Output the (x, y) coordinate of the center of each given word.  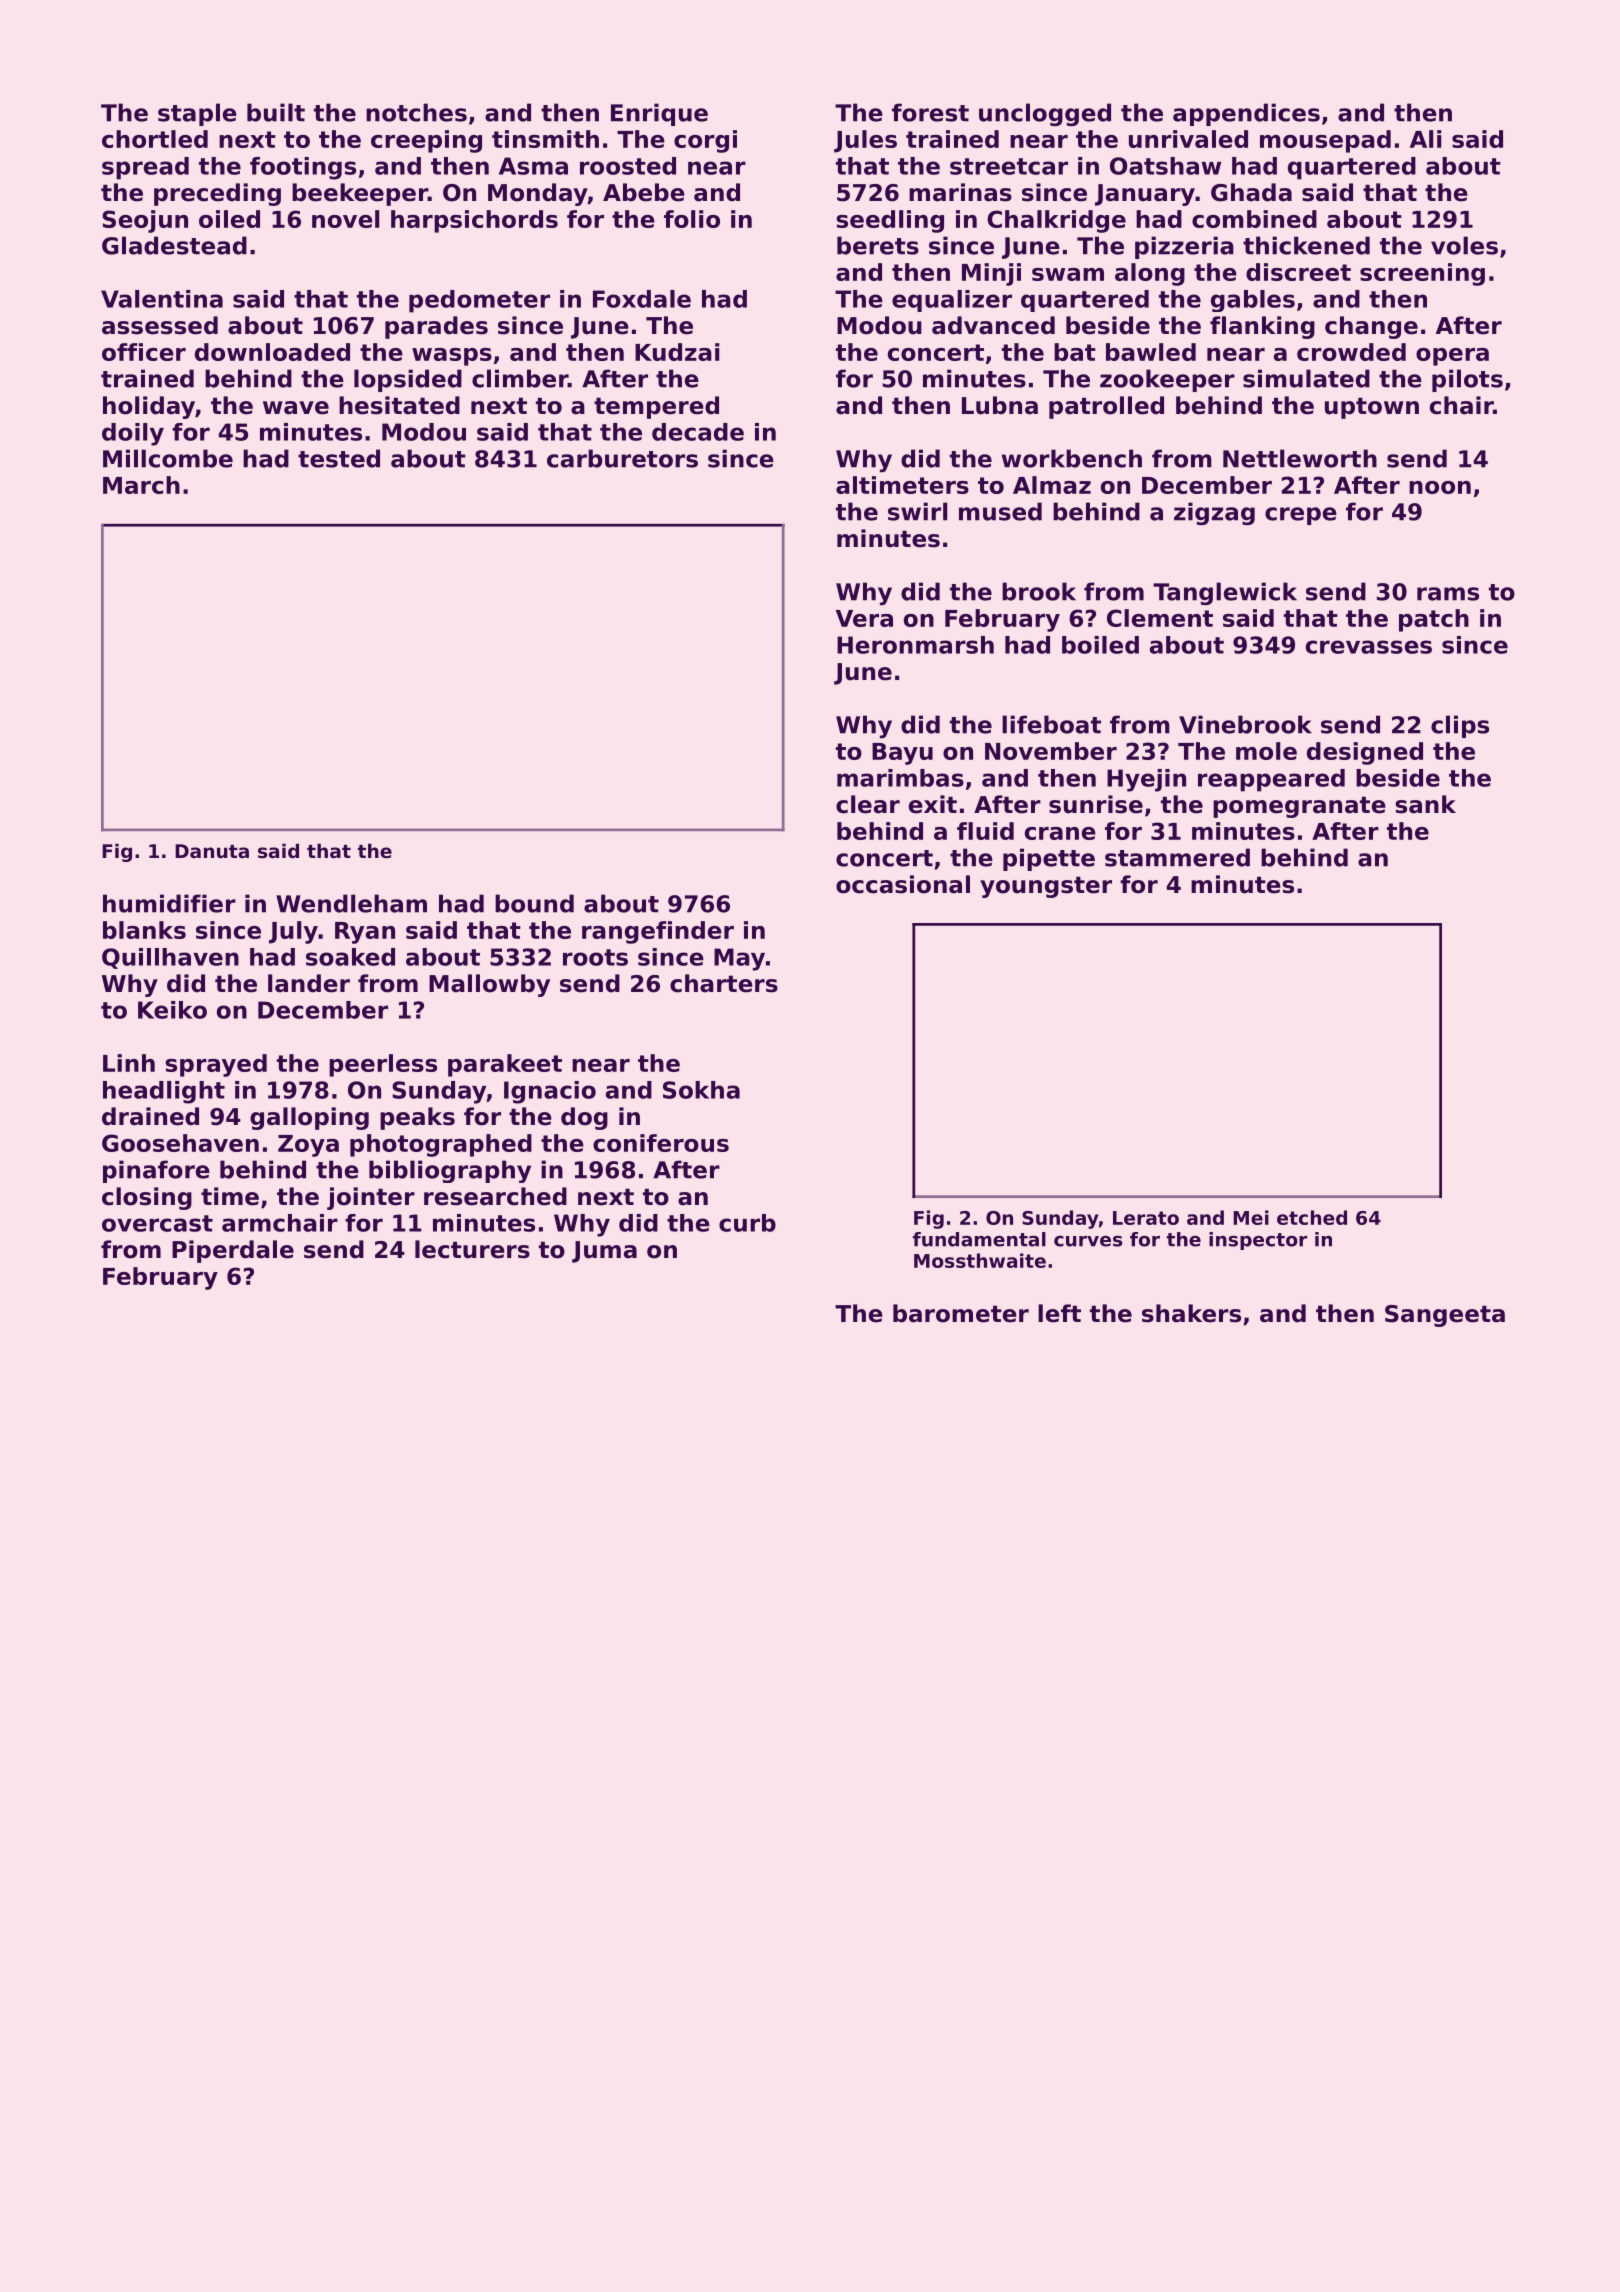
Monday (537, 194)
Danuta (212, 851)
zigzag (1214, 513)
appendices (1246, 114)
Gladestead (174, 245)
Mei (1251, 1217)
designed (1365, 753)
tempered (656, 407)
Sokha (701, 1090)
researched (495, 1196)
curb (747, 1223)
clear (868, 804)
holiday (149, 407)
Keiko (172, 1010)
